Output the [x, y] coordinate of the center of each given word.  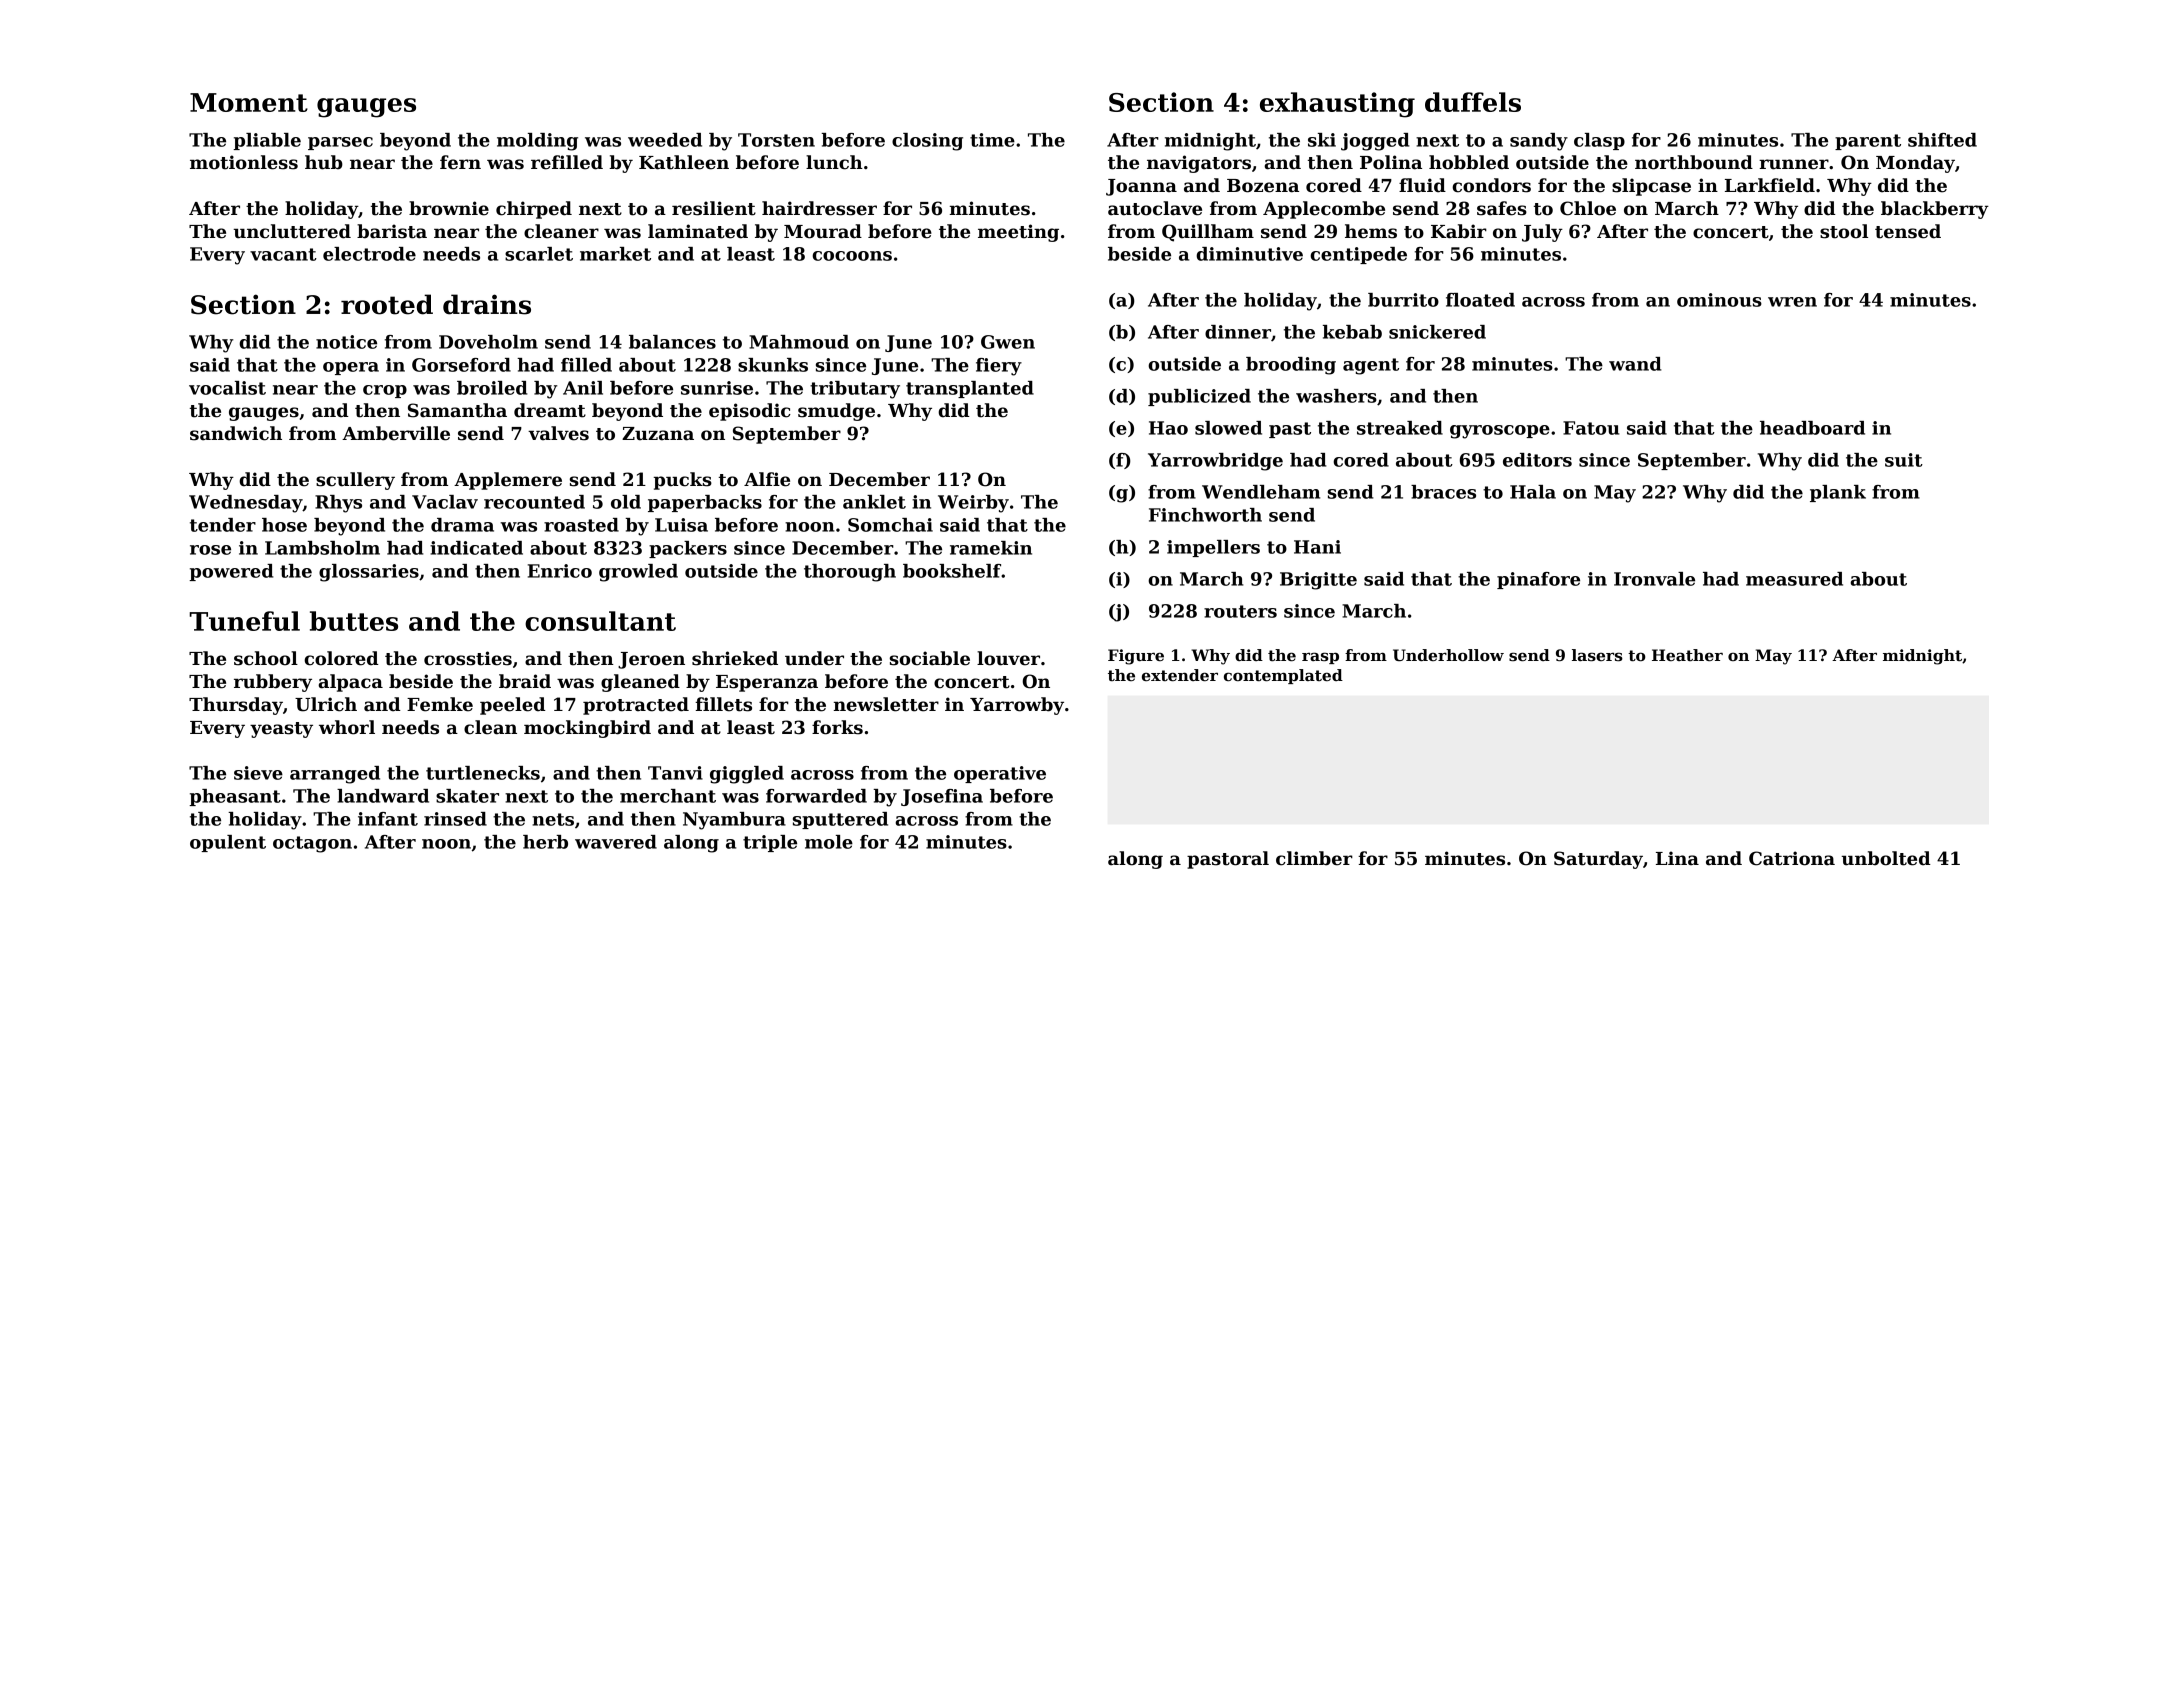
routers [1240, 611]
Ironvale [1654, 579]
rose [210, 550]
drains [487, 304]
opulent [228, 843]
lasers [1597, 655]
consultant [600, 621]
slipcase [1651, 187]
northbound [1694, 162]
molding [537, 142]
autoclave [1155, 208]
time [992, 140]
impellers [1213, 548]
